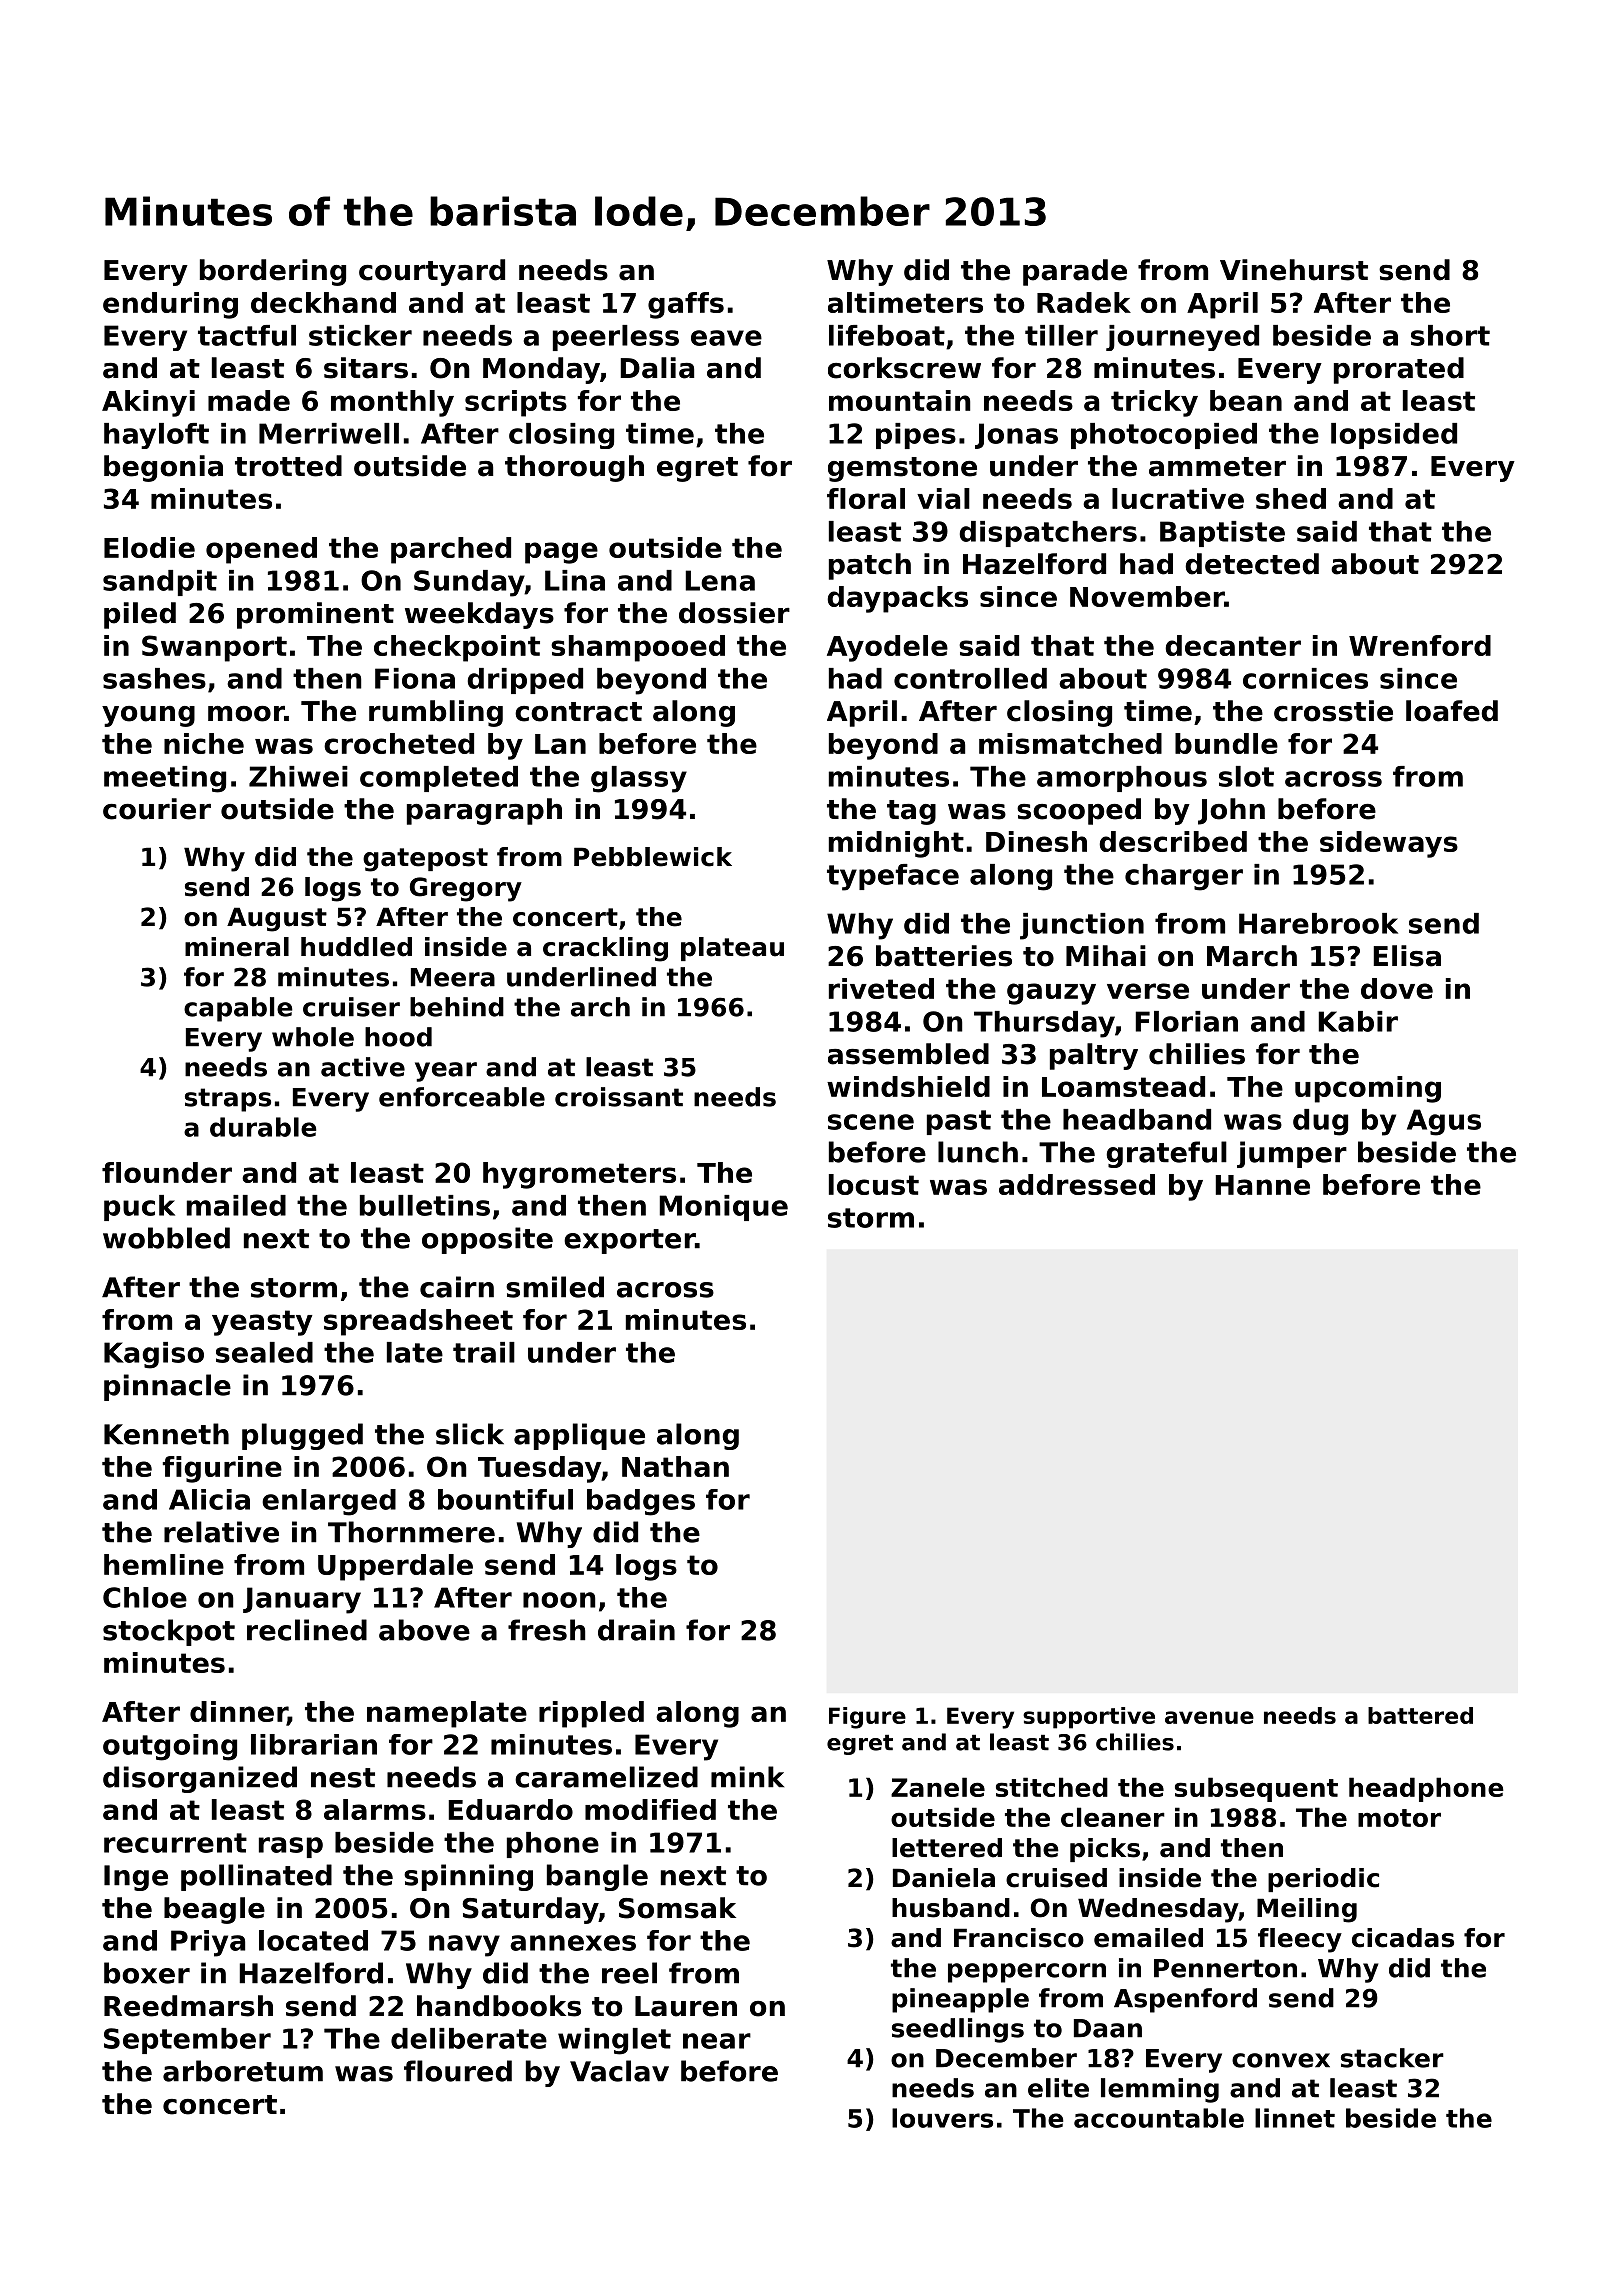 The height and width of the screenshot is (2292, 1620). I want to click on Hanne, so click(1262, 1185).
